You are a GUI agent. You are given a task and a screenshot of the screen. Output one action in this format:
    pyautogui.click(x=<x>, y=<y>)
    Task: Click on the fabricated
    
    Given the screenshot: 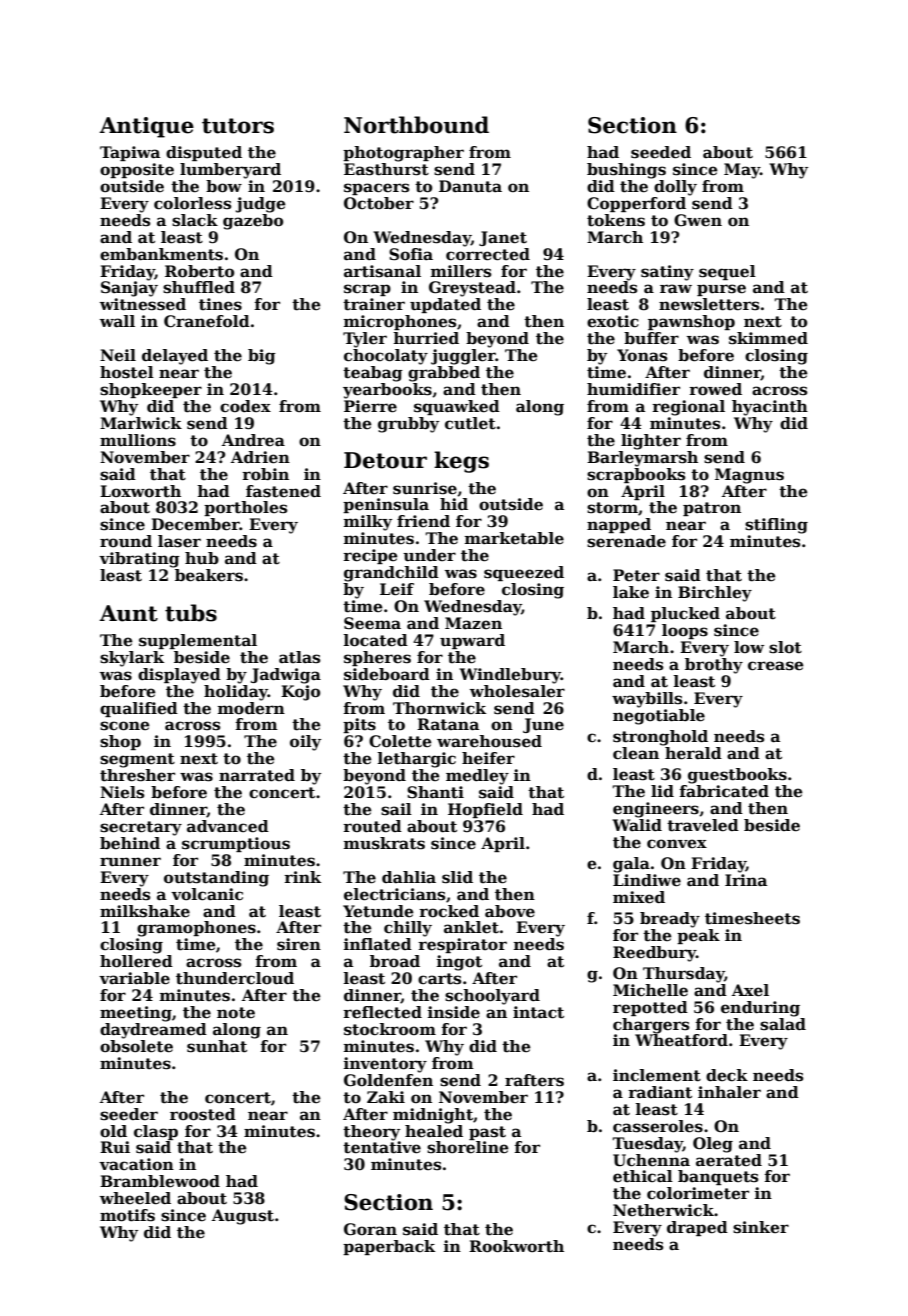 What is the action you would take?
    pyautogui.click(x=724, y=791)
